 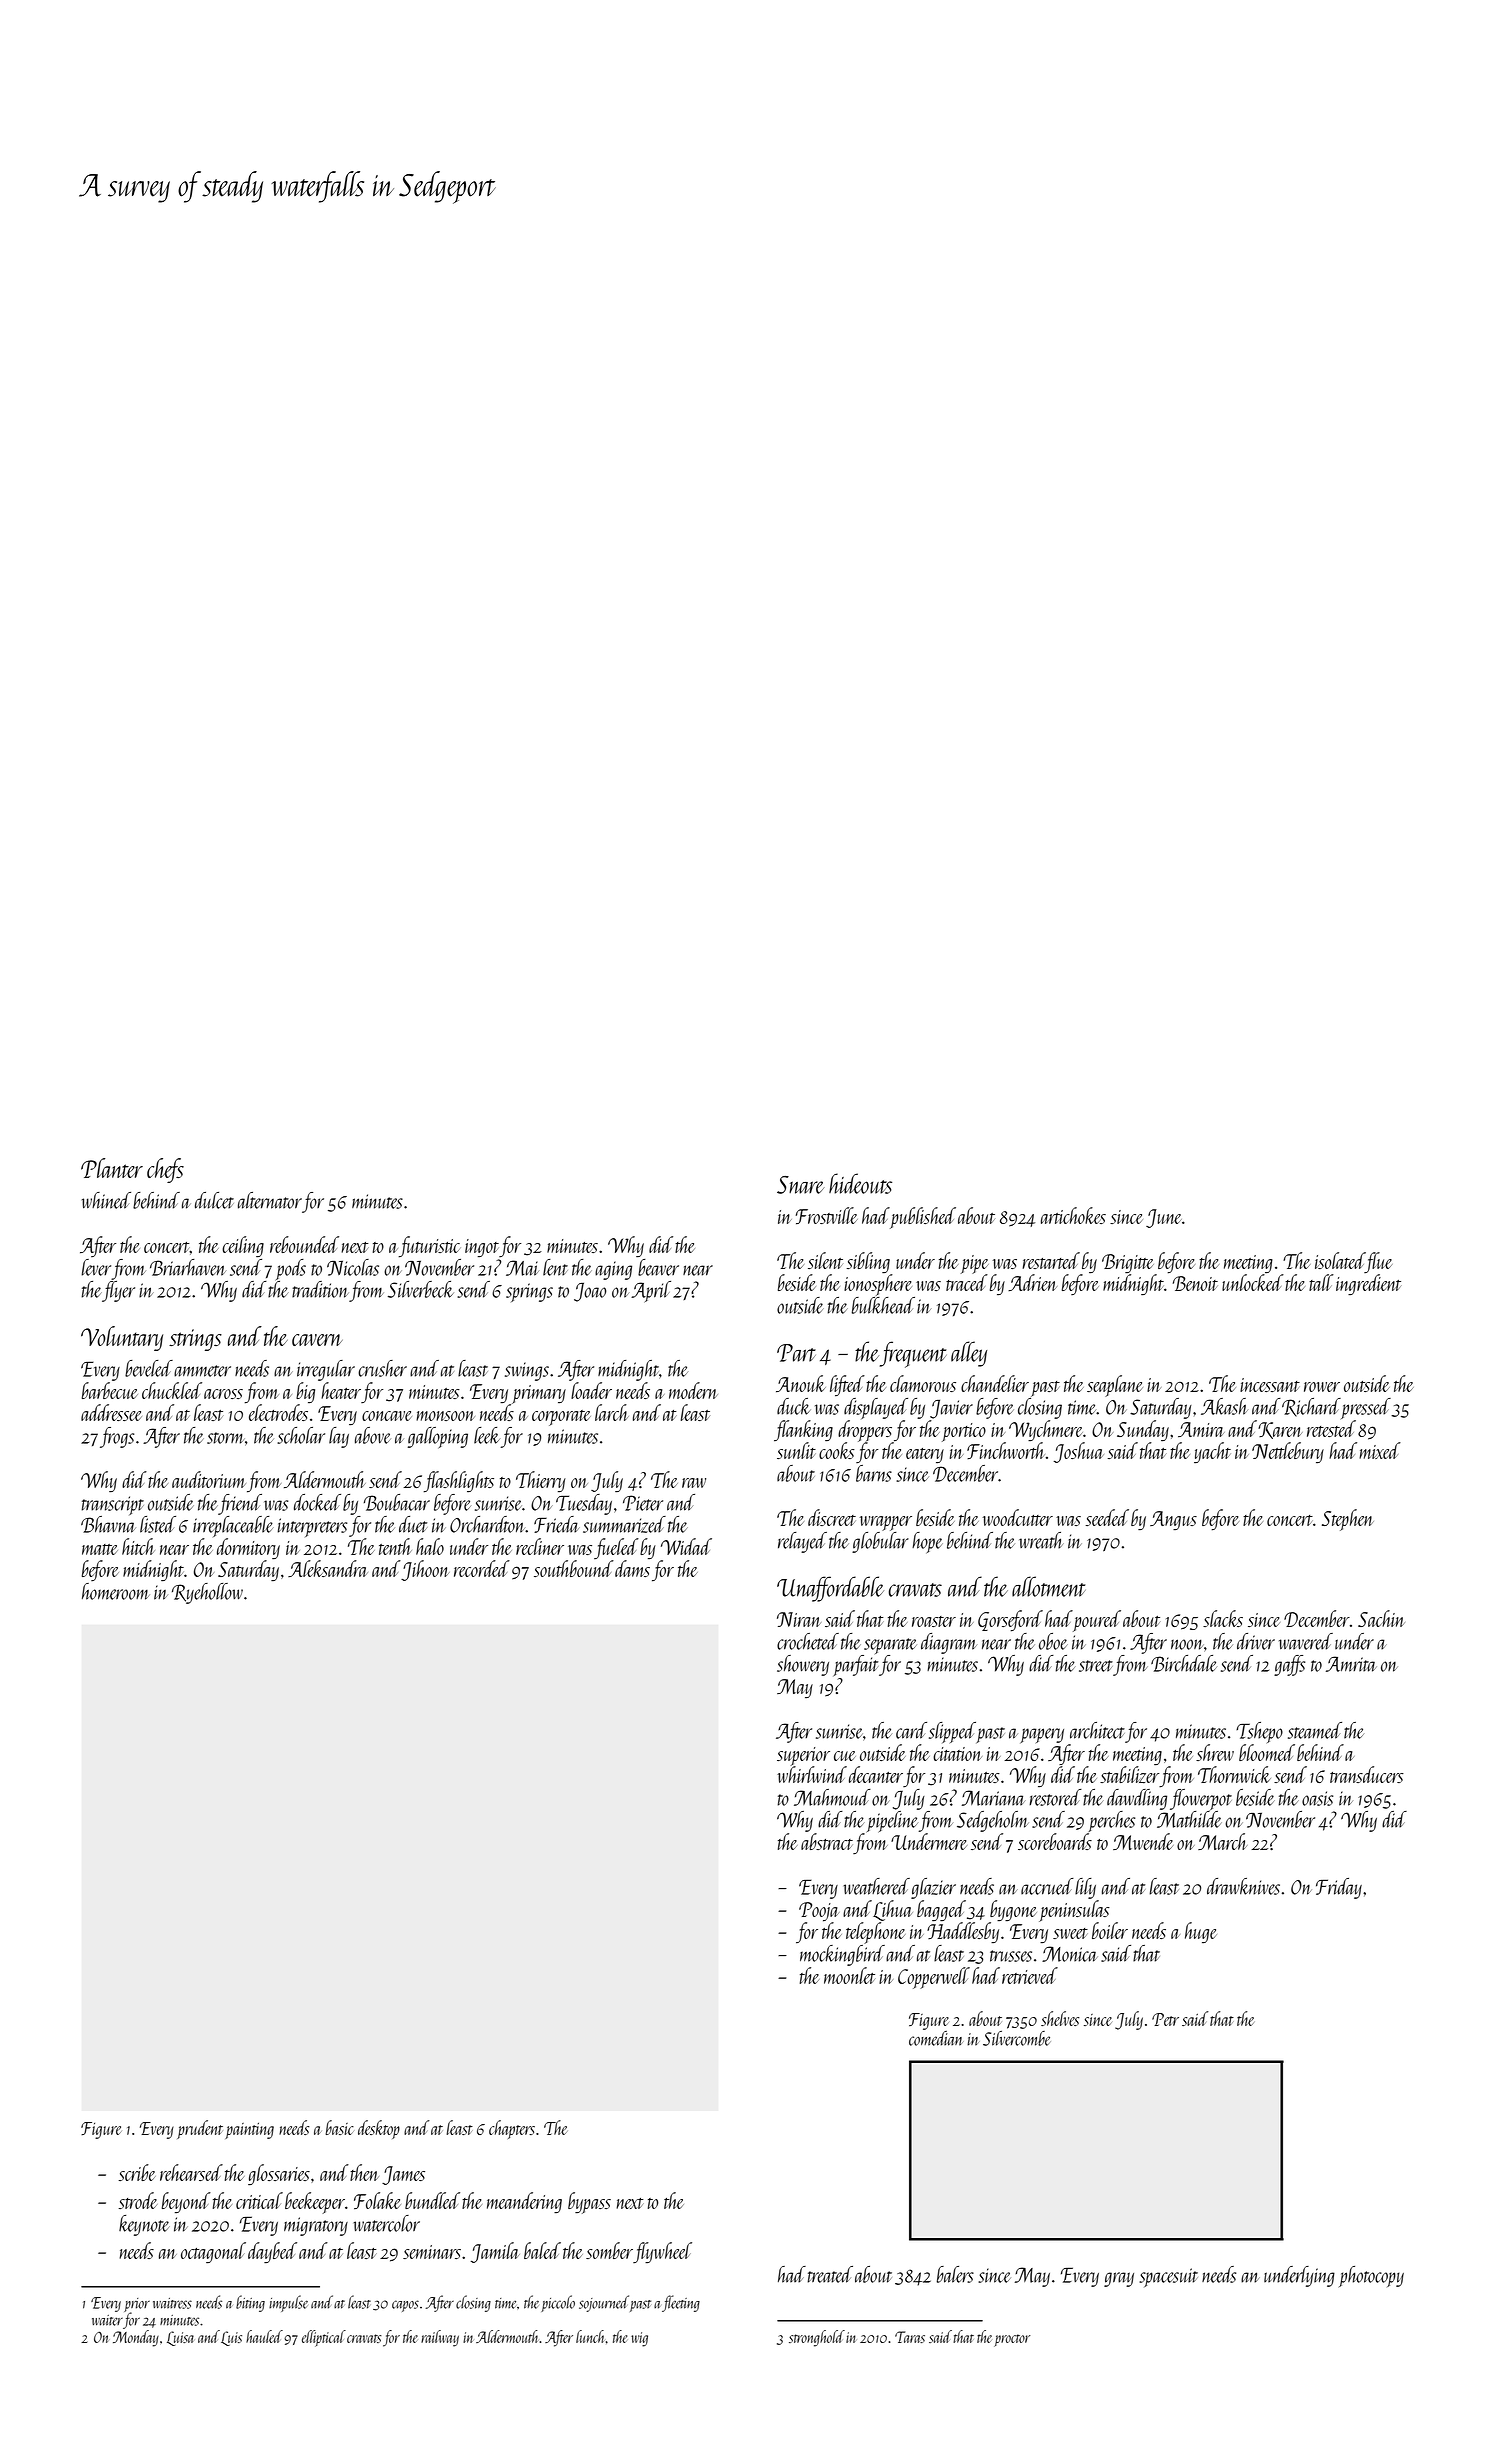 I want to click on moonlet, so click(x=849, y=1975).
